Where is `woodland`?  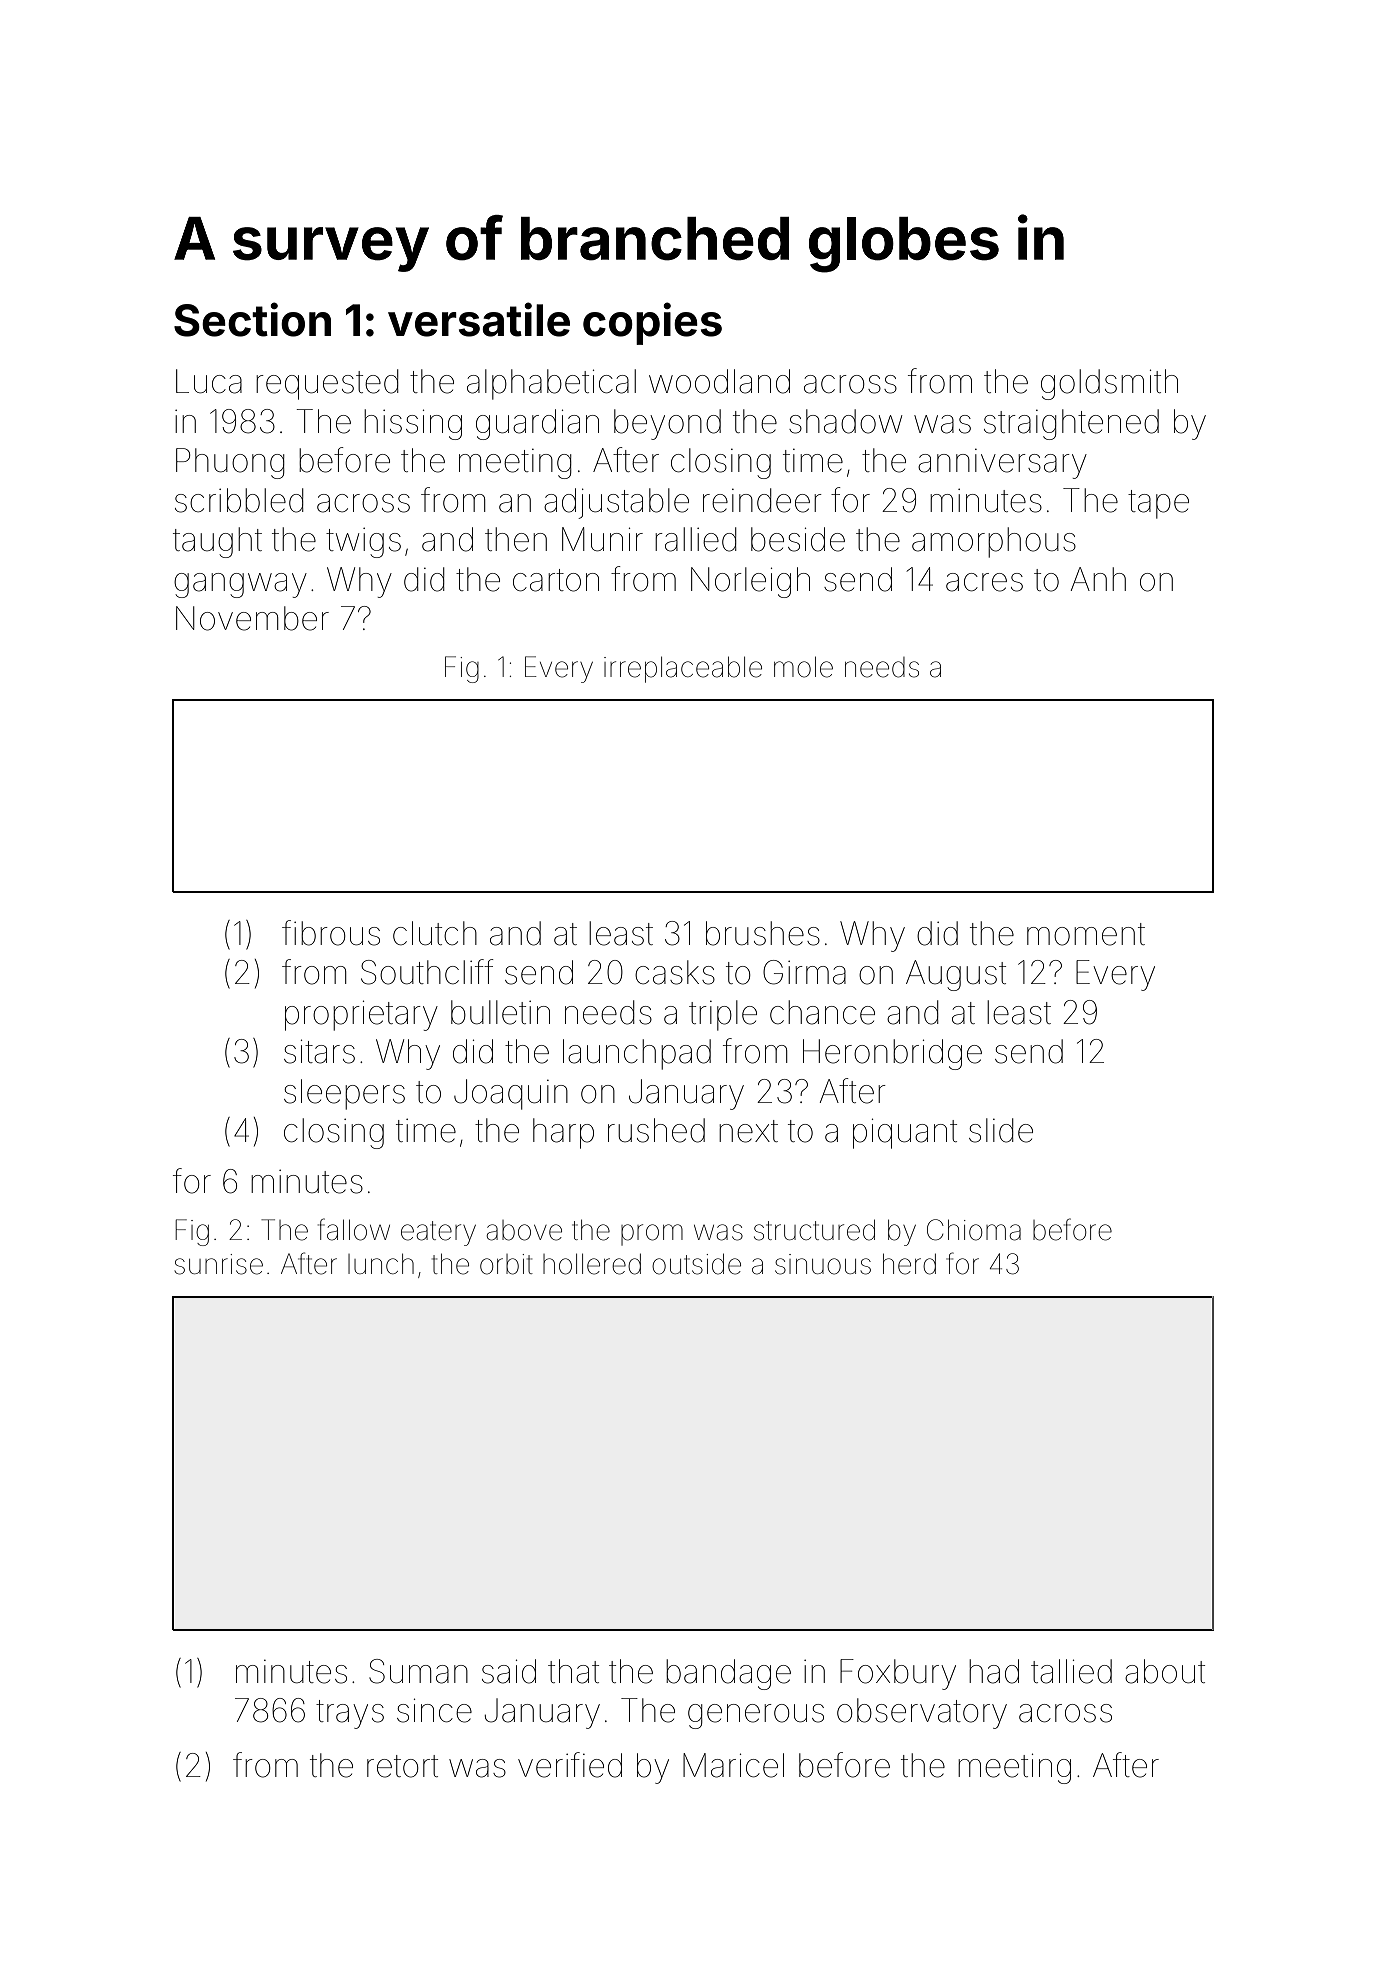
woodland is located at coordinates (719, 381).
